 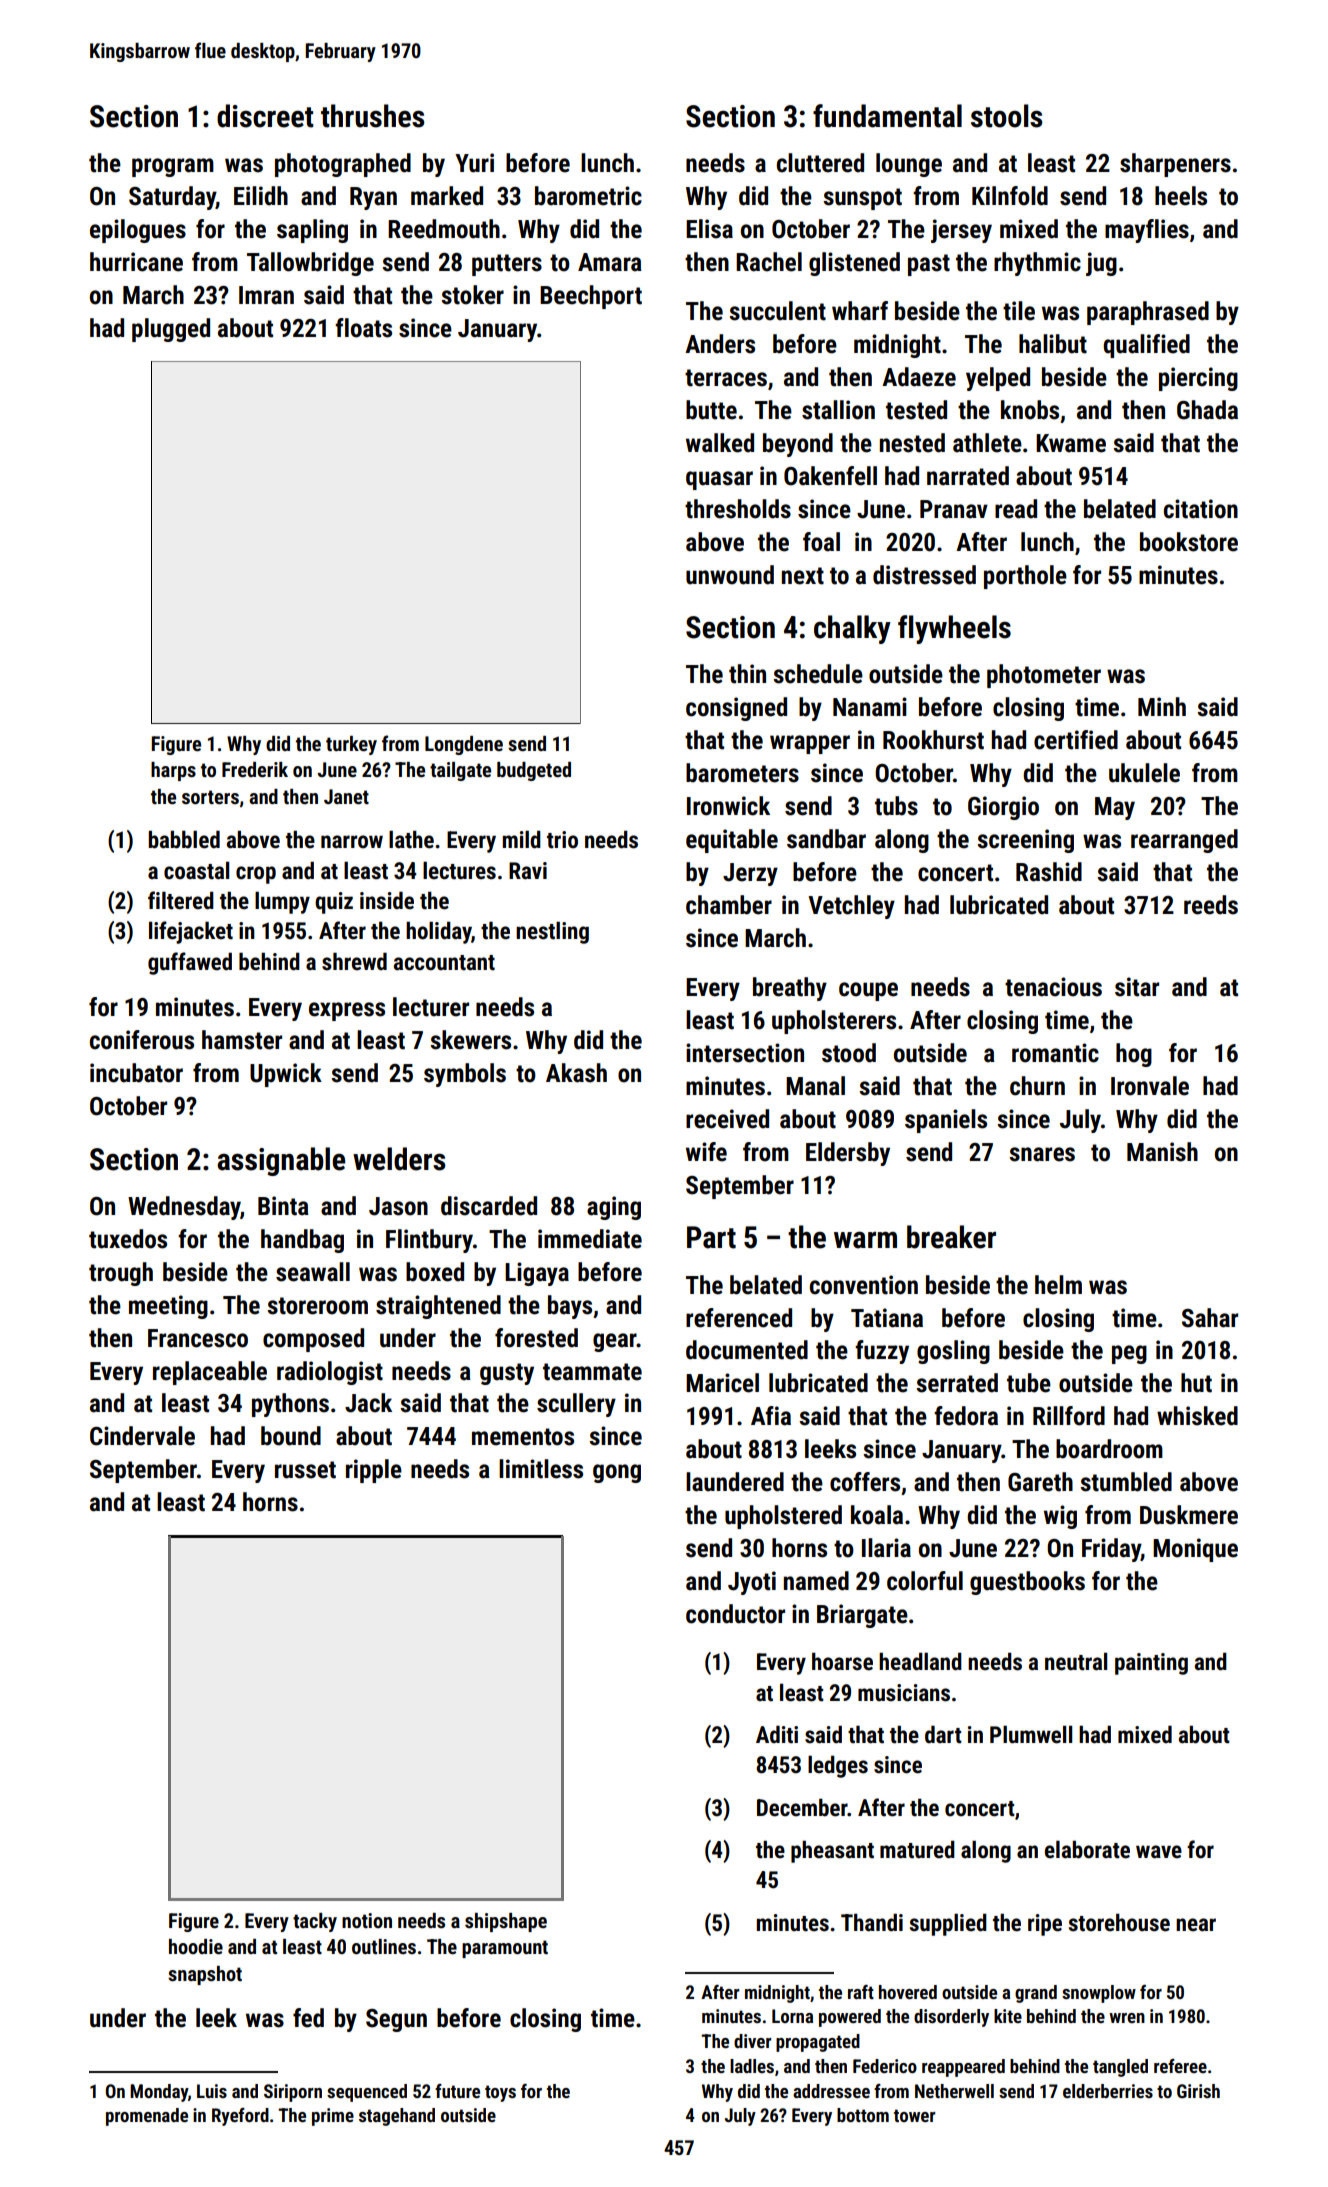 I want to click on foal, so click(x=821, y=542).
